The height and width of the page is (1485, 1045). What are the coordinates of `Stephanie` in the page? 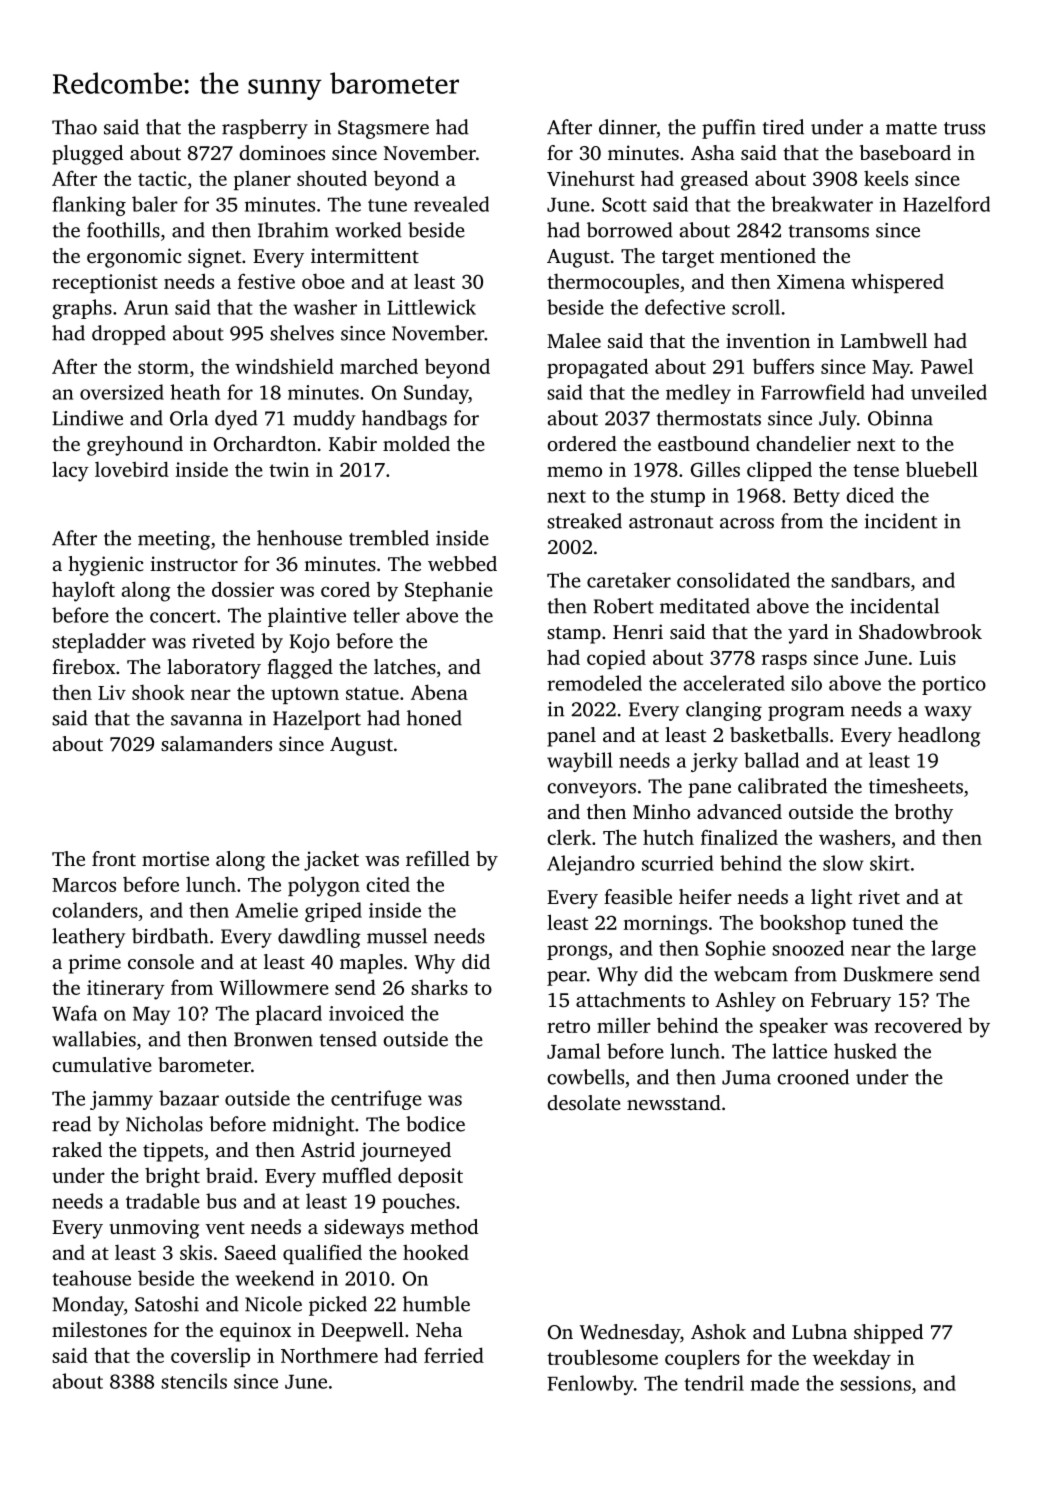 It's located at (449, 591).
